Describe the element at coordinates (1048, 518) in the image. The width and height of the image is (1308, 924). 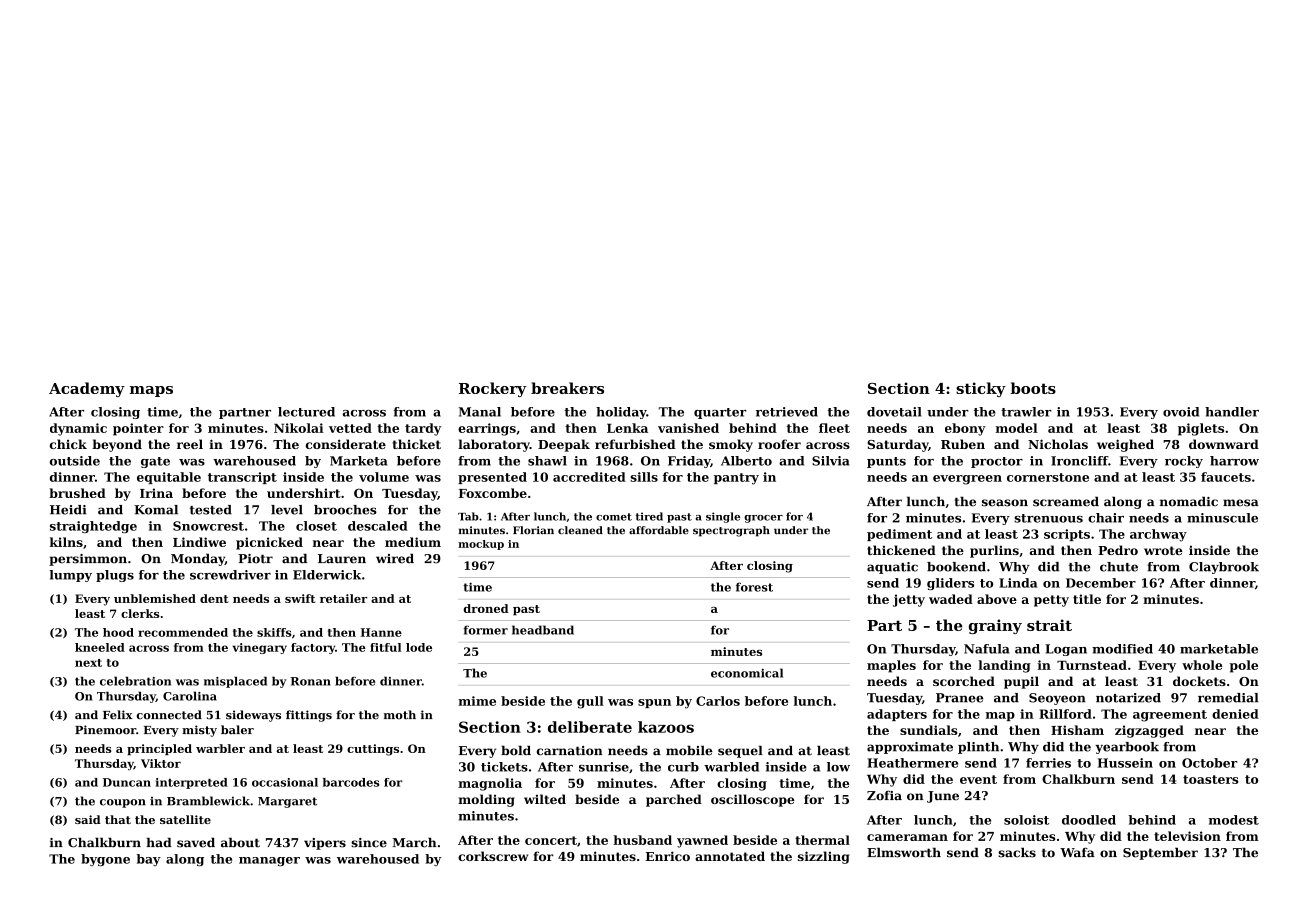
I see `strenuous` at that location.
